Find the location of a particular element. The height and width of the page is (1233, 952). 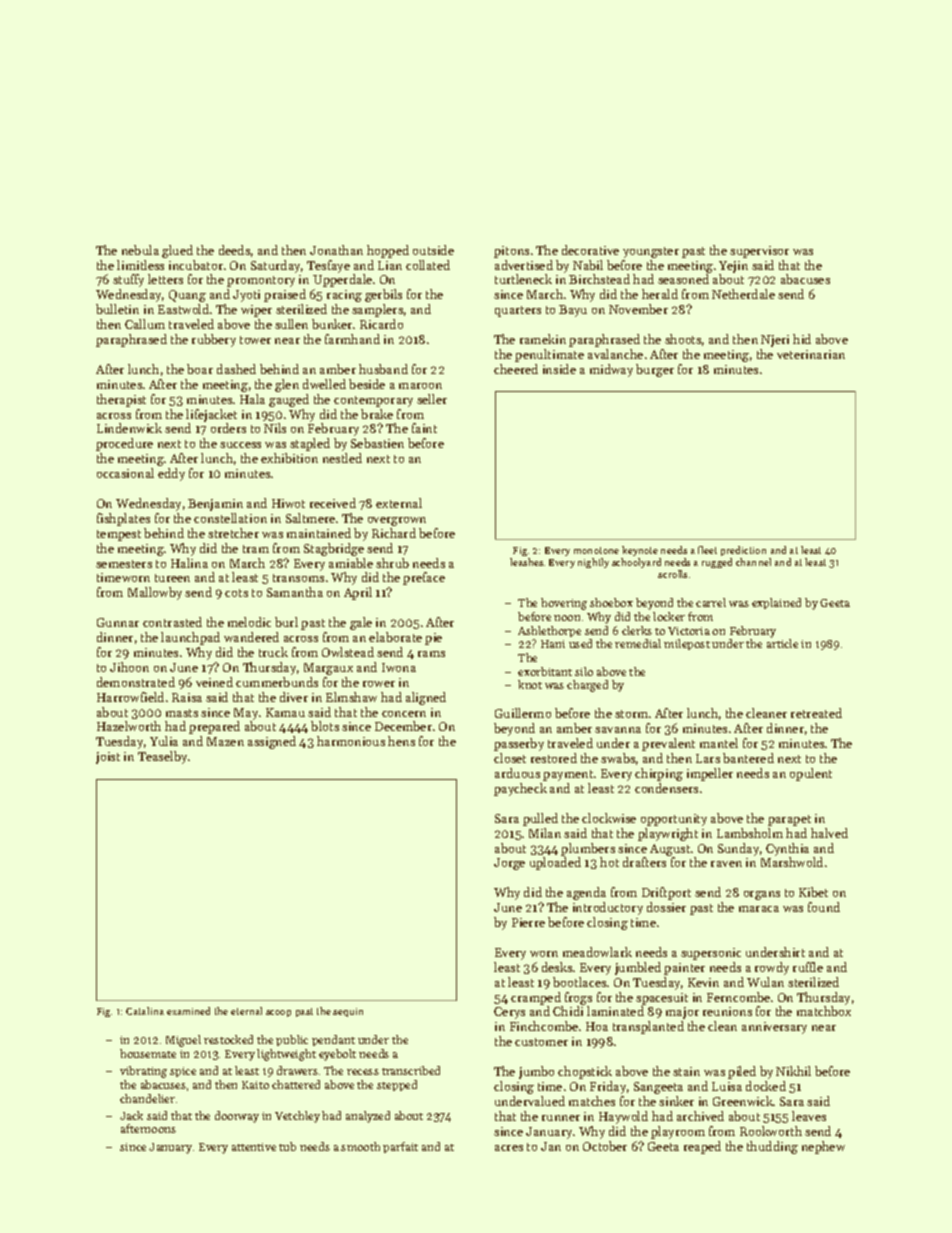

Owlstead is located at coordinates (348, 652).
